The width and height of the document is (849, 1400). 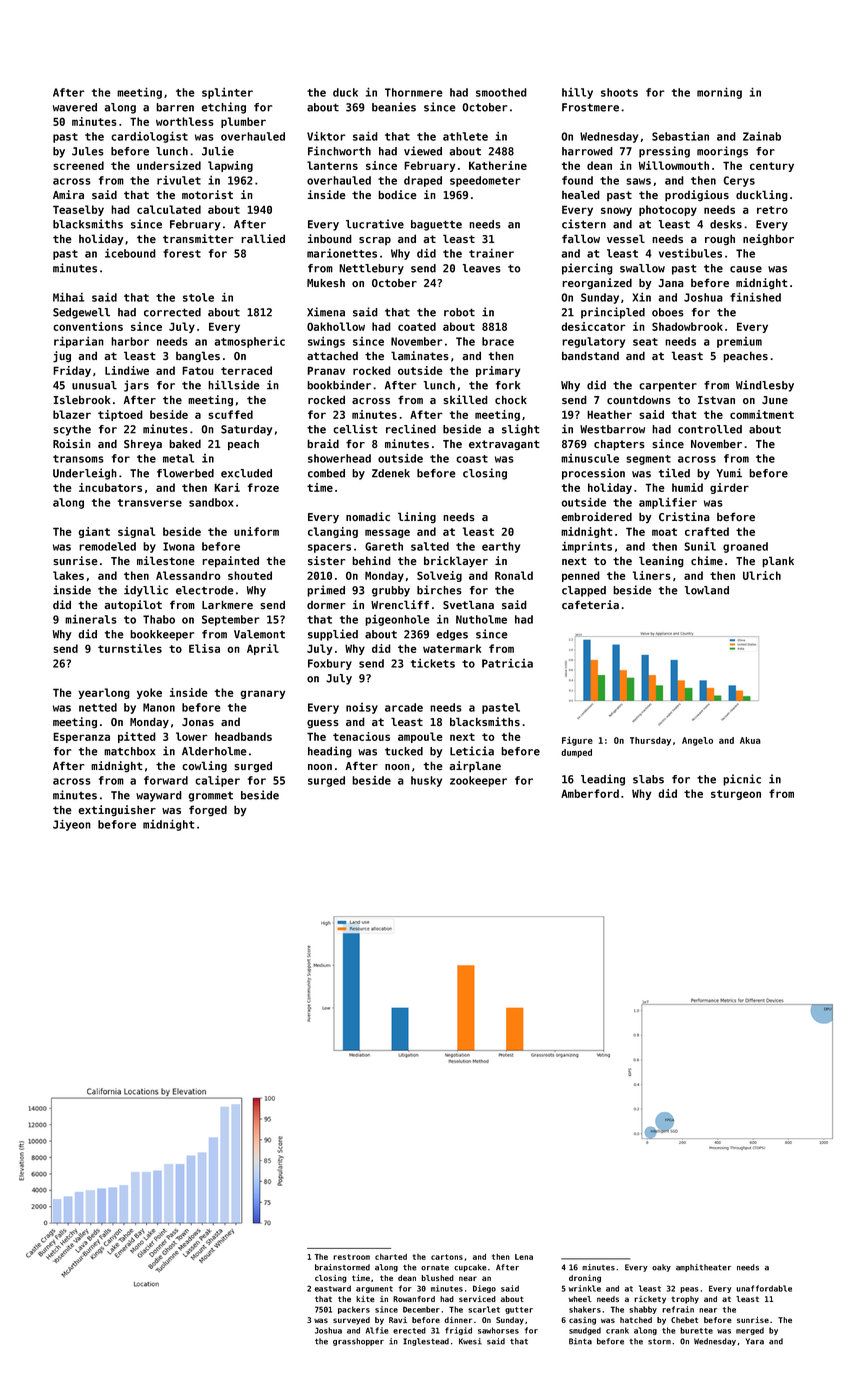 What do you see at coordinates (358, 1342) in the document?
I see `grasshopper` at bounding box center [358, 1342].
